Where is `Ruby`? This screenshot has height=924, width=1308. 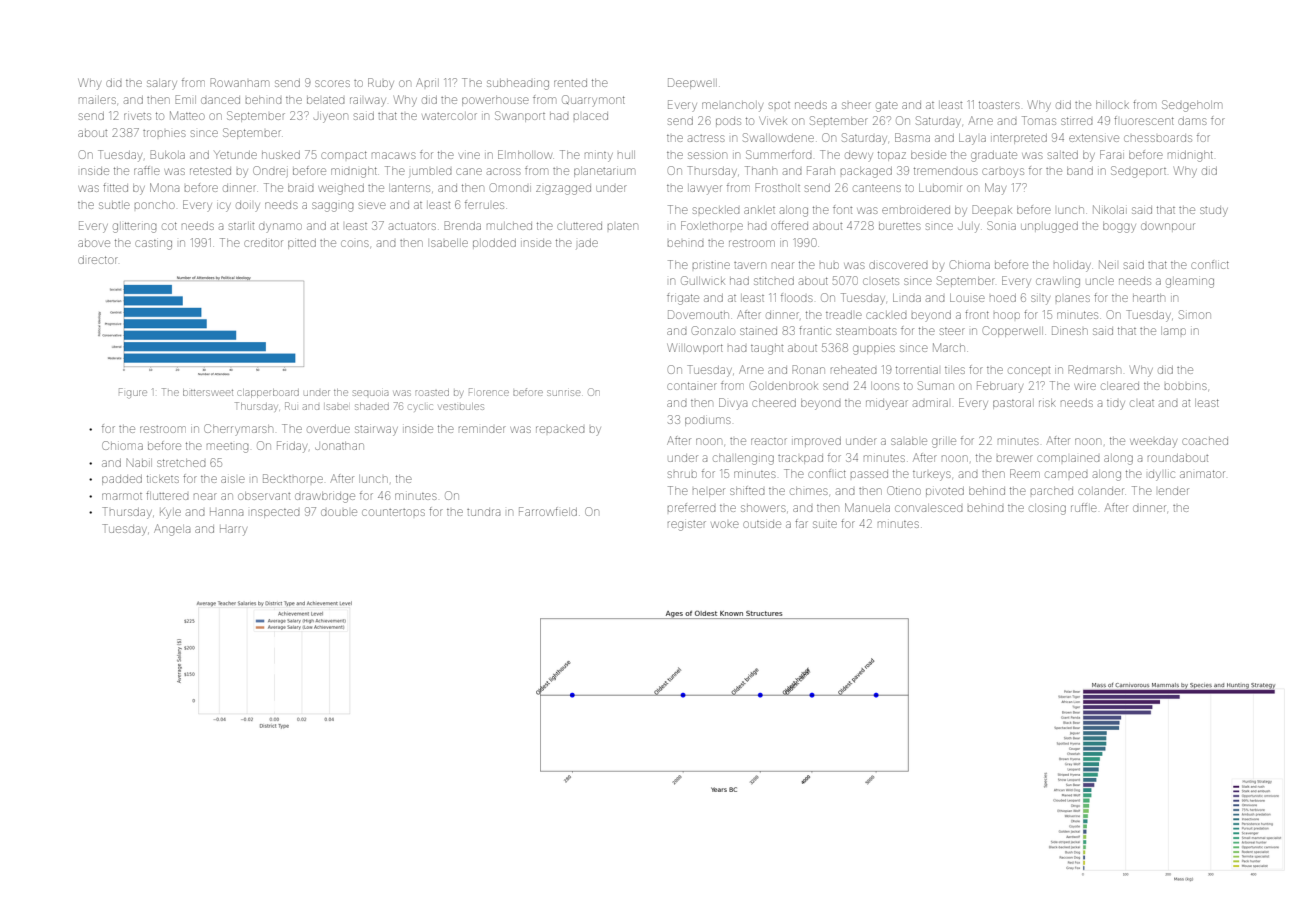 Ruby is located at coordinates (381, 83).
